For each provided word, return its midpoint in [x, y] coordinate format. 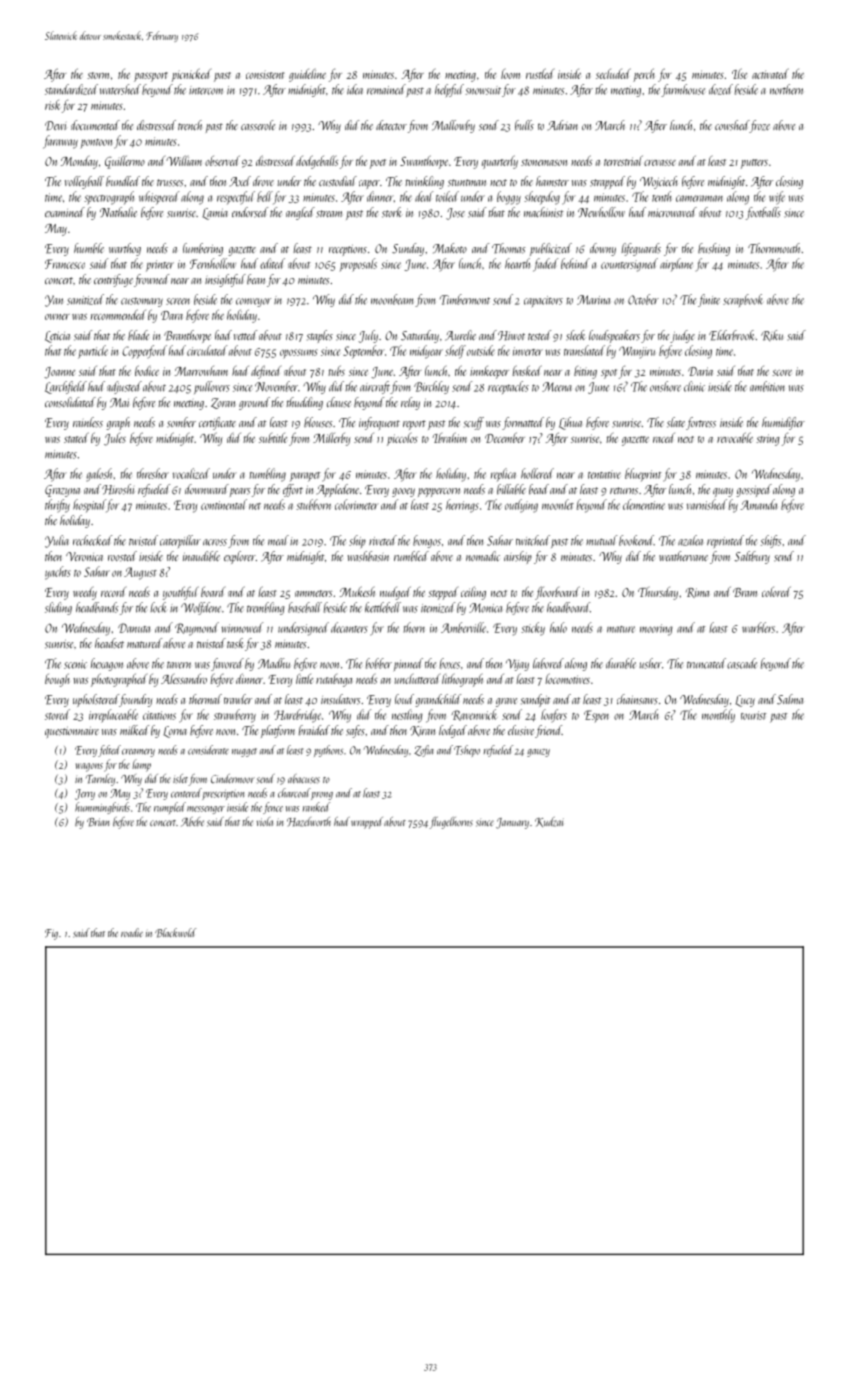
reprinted [725, 541]
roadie [132, 932]
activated [770, 73]
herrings [462, 506]
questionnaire [72, 732]
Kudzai [549, 822]
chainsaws [637, 699]
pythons [328, 751]
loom [510, 74]
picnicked [191, 75]
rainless [88, 422]
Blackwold [175, 933]
